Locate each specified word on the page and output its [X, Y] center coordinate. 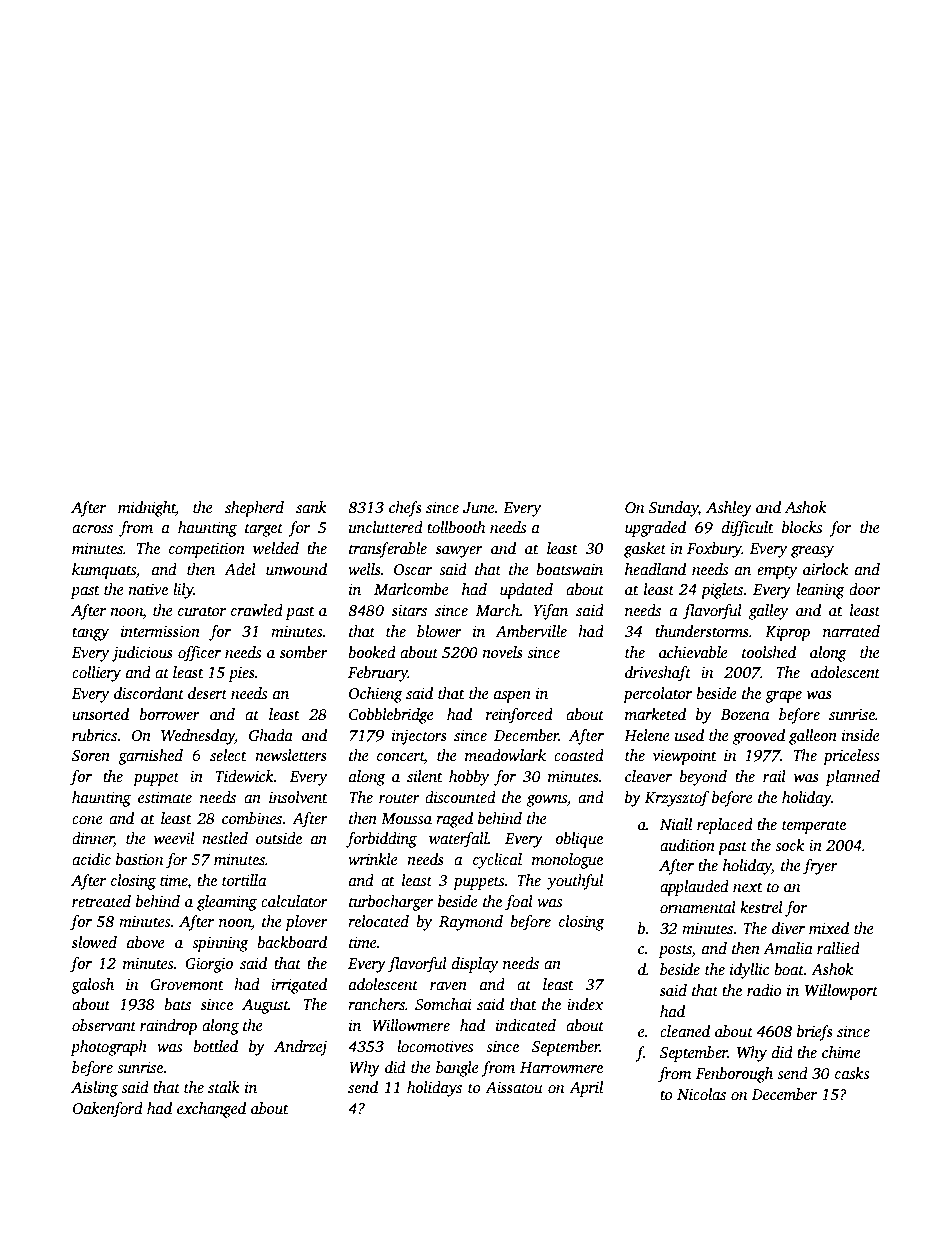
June [479, 508]
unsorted [100, 714]
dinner [93, 839]
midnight [147, 509]
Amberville [531, 631]
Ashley [729, 509]
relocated [378, 921]
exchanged [211, 1110]
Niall [676, 824]
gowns [547, 801]
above [146, 942]
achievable [693, 652]
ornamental [698, 907]
